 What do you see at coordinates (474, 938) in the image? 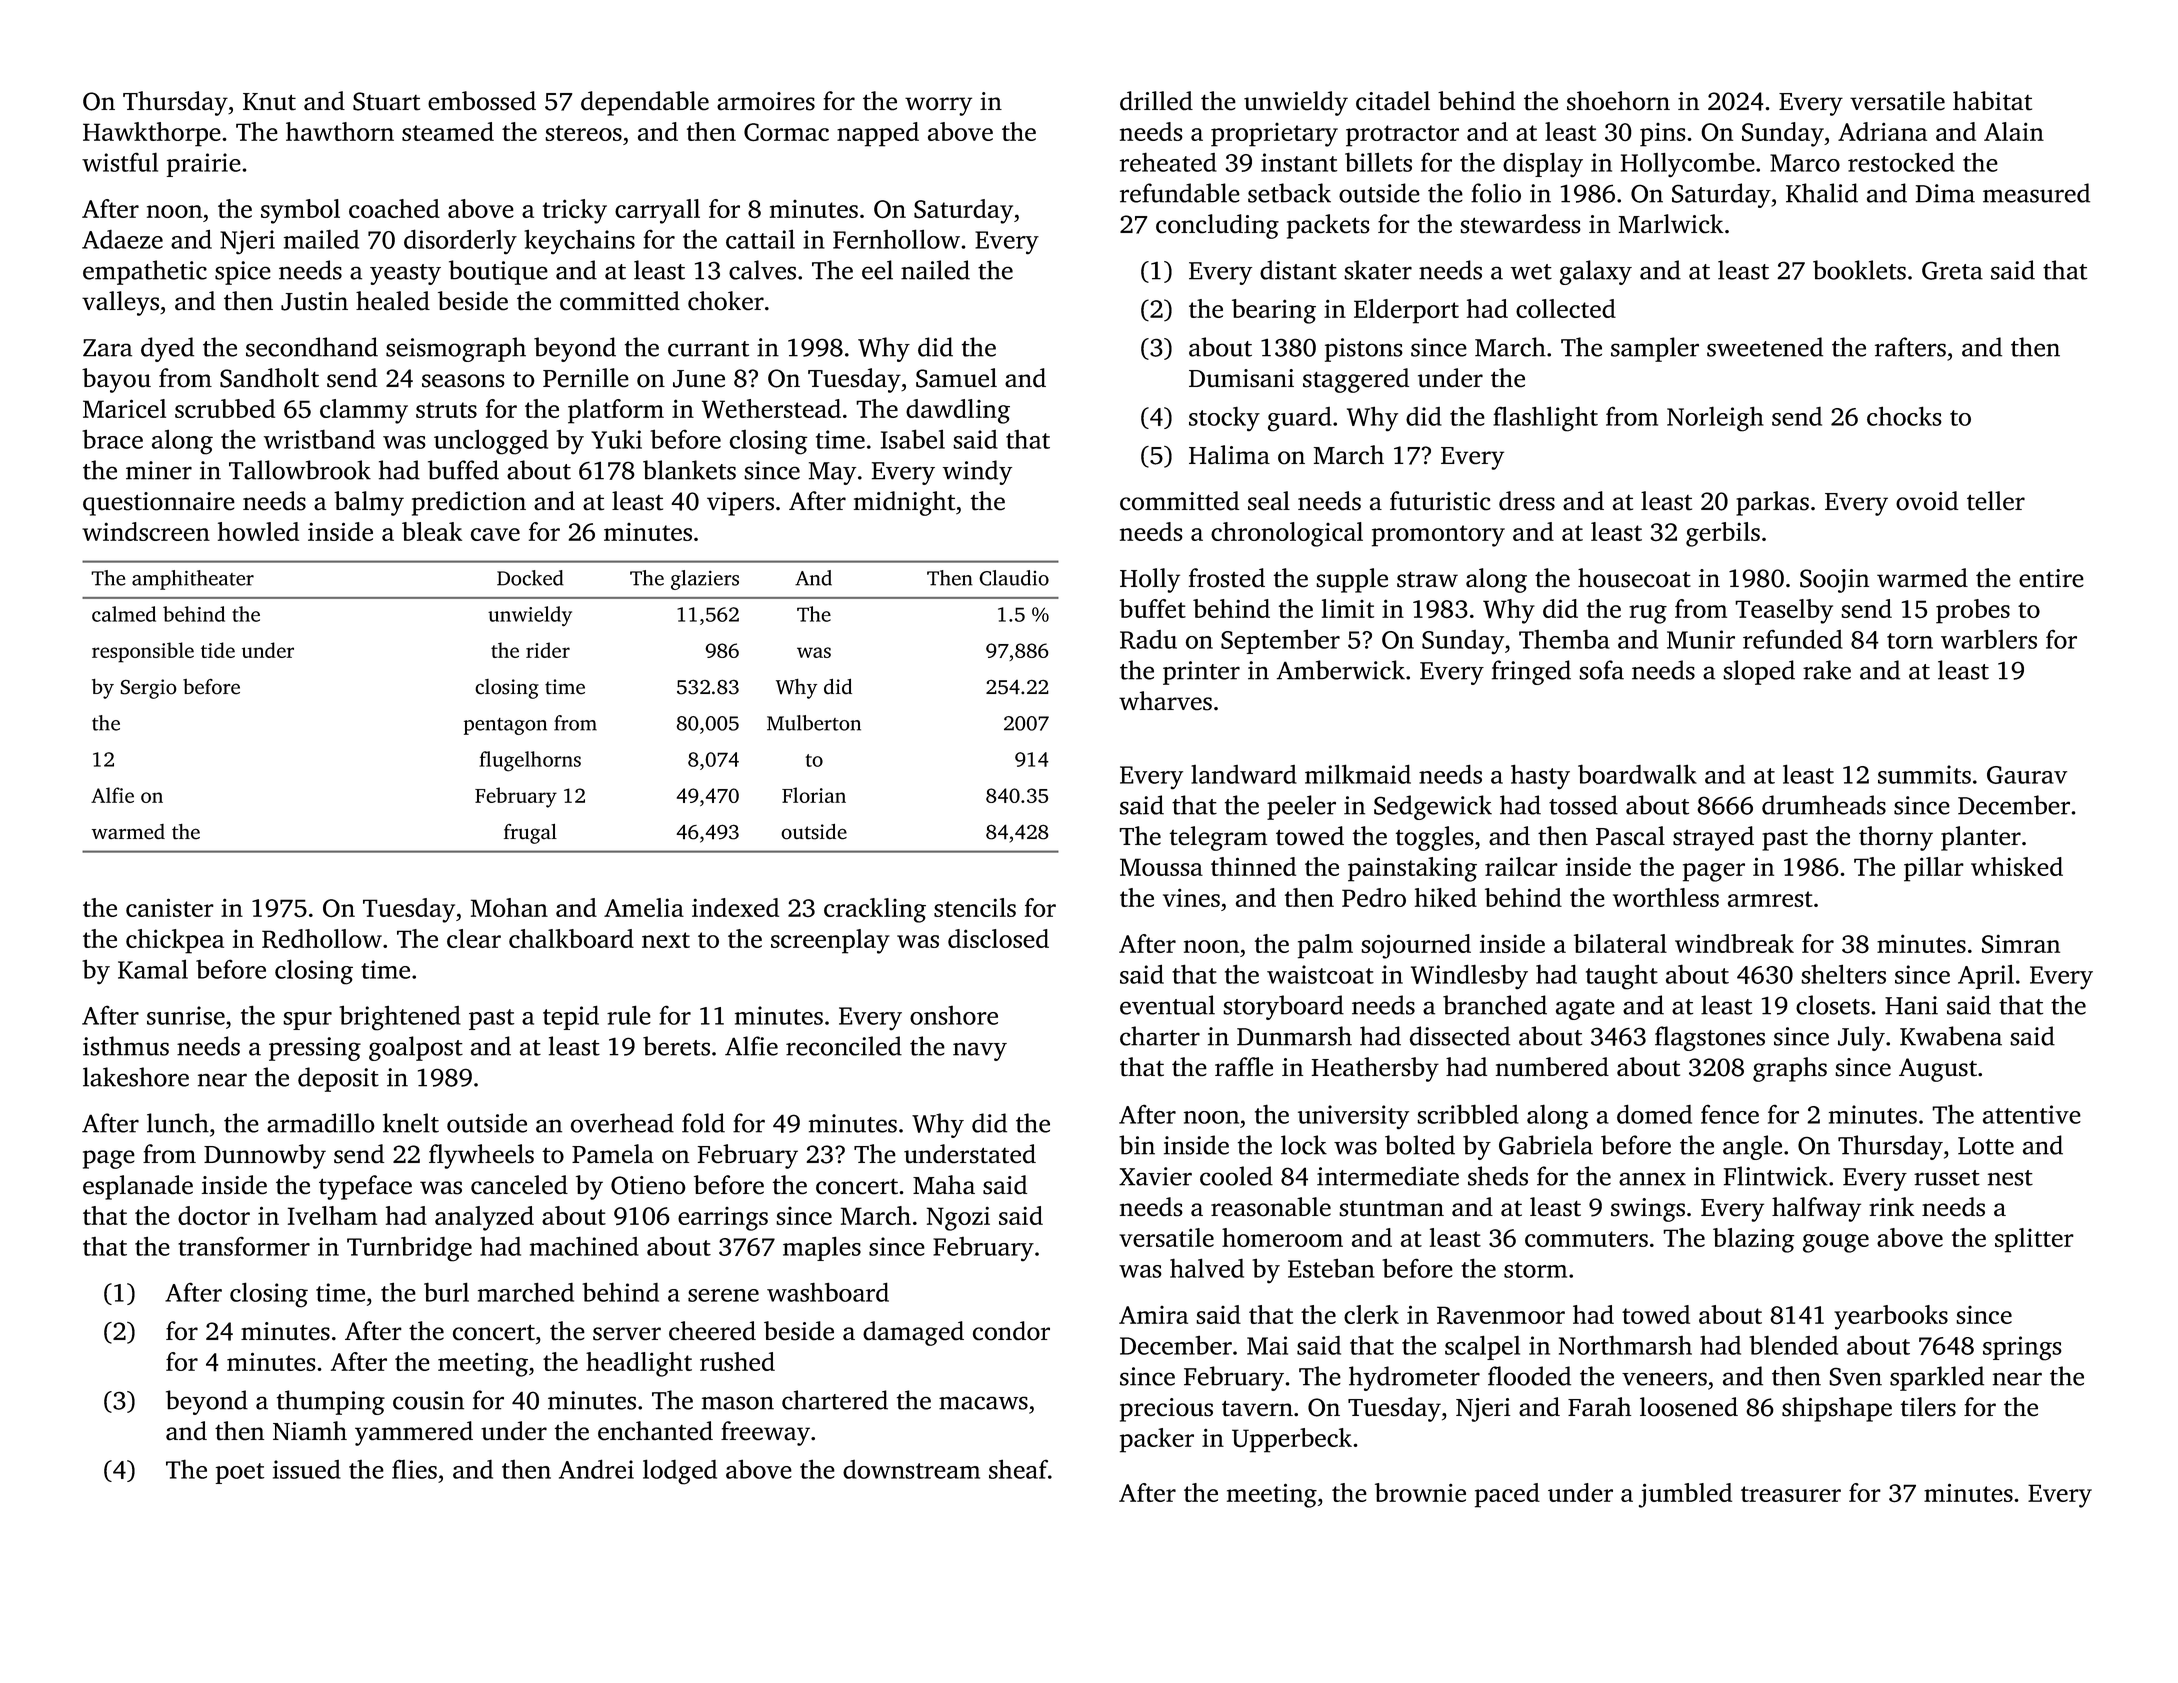
I see `clear` at bounding box center [474, 938].
